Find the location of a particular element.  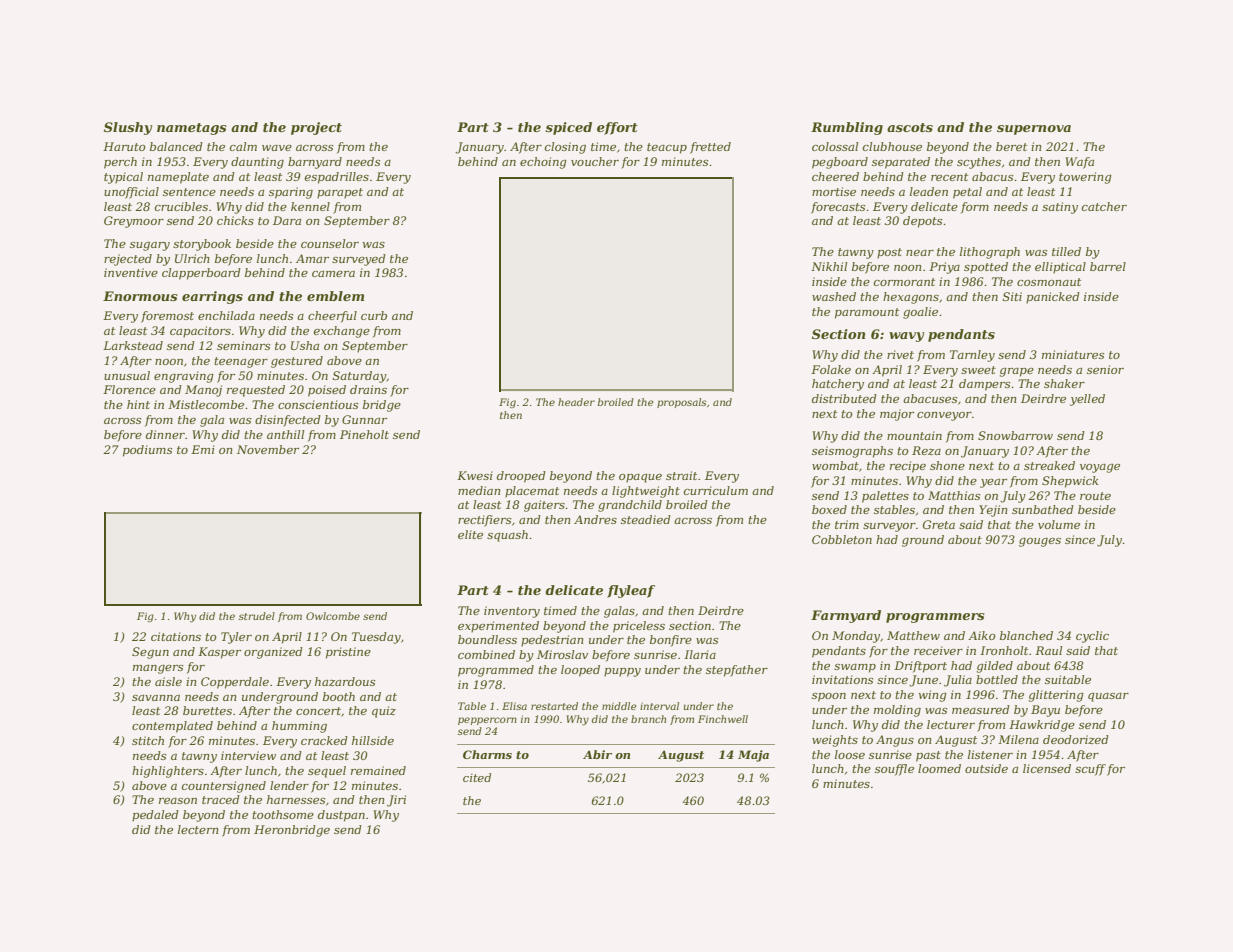

Jiri is located at coordinates (396, 801).
